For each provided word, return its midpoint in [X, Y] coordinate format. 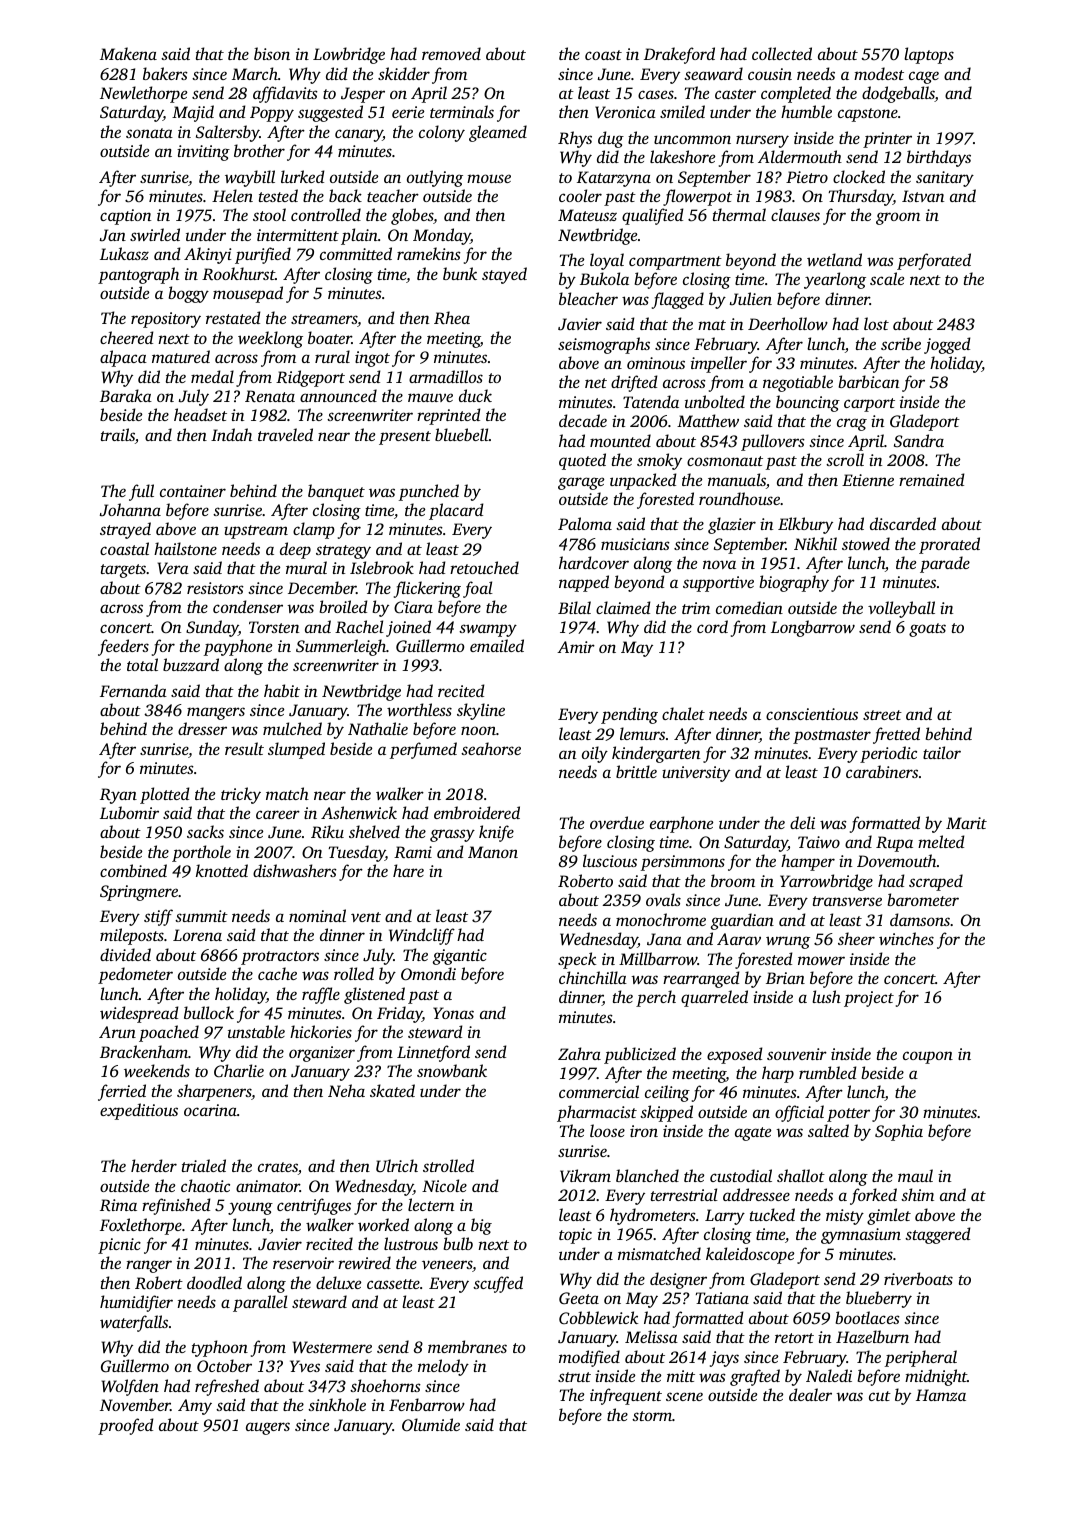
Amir [576, 647]
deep [295, 550]
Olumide [431, 1425]
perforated [934, 261]
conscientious [812, 714]
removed [451, 53]
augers [268, 1428]
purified [263, 255]
